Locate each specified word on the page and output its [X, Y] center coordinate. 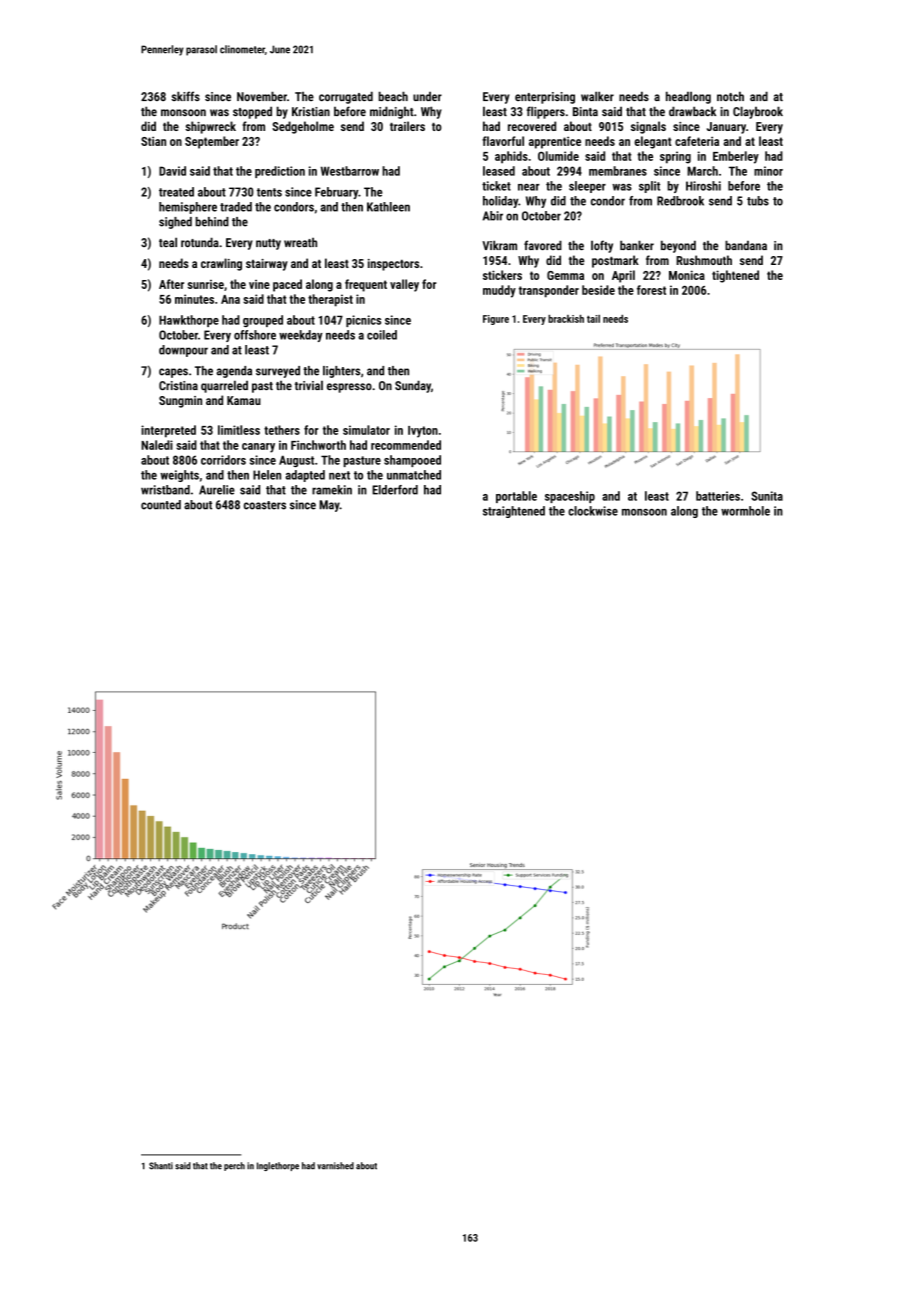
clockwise [593, 511]
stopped [252, 112]
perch [234, 1166]
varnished [335, 1166]
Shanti [161, 1166]
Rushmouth [704, 260]
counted [161, 505]
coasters [265, 505]
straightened [514, 512]
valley [404, 285]
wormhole [745, 511]
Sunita [767, 496]
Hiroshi [703, 186]
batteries [718, 496]
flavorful [503, 141]
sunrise [206, 284]
